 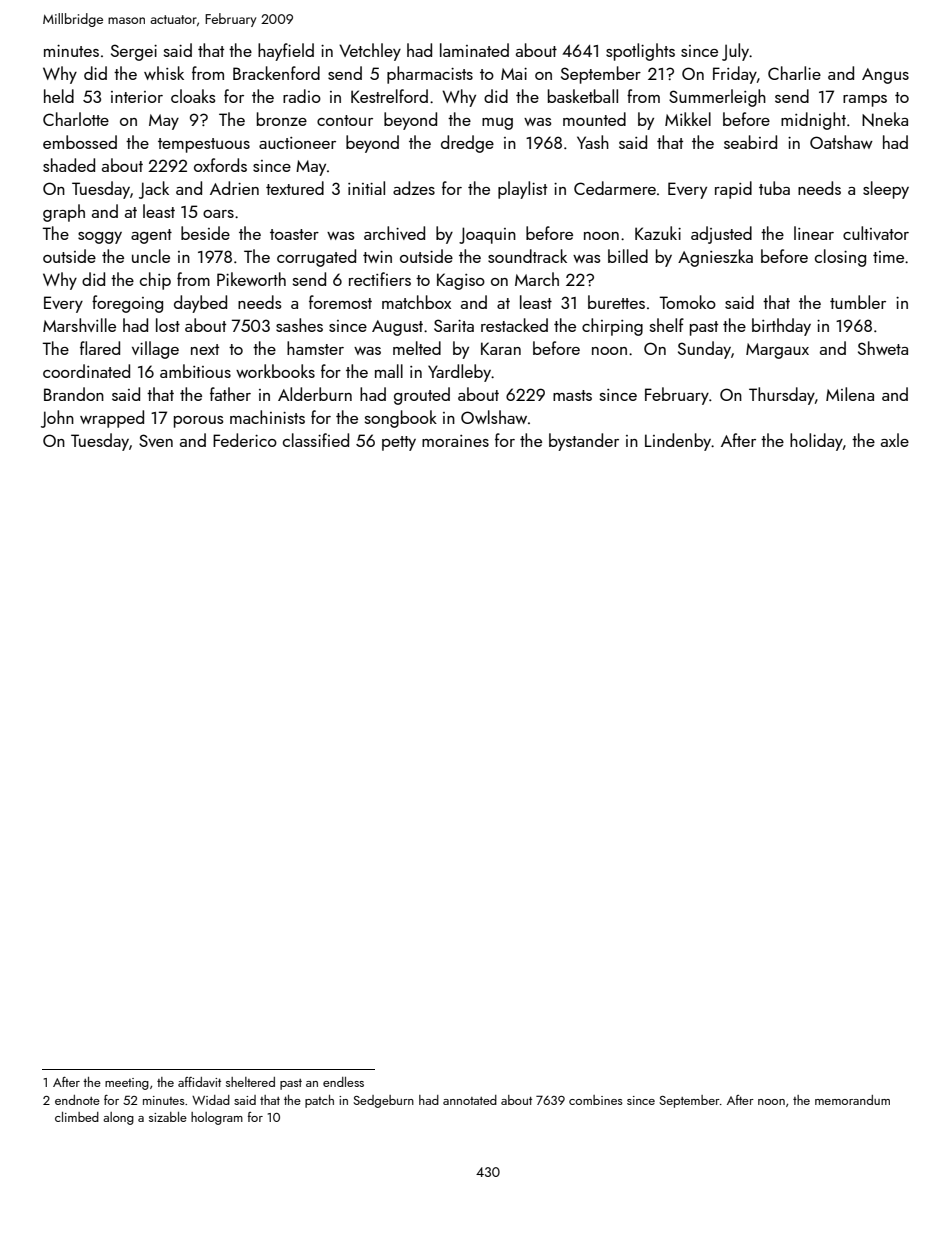 I want to click on Sven, so click(x=156, y=440).
